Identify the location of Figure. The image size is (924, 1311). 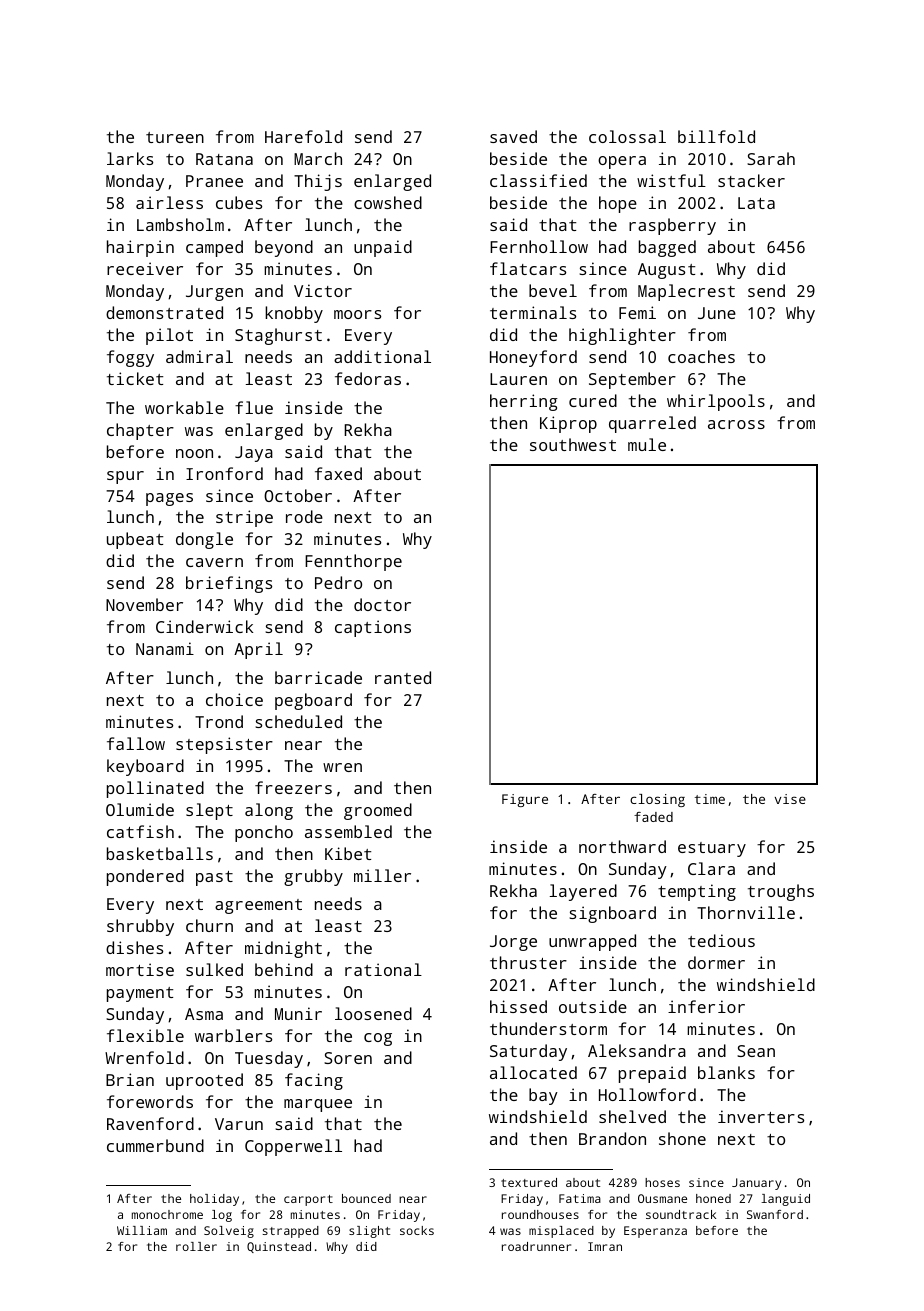
(525, 800).
